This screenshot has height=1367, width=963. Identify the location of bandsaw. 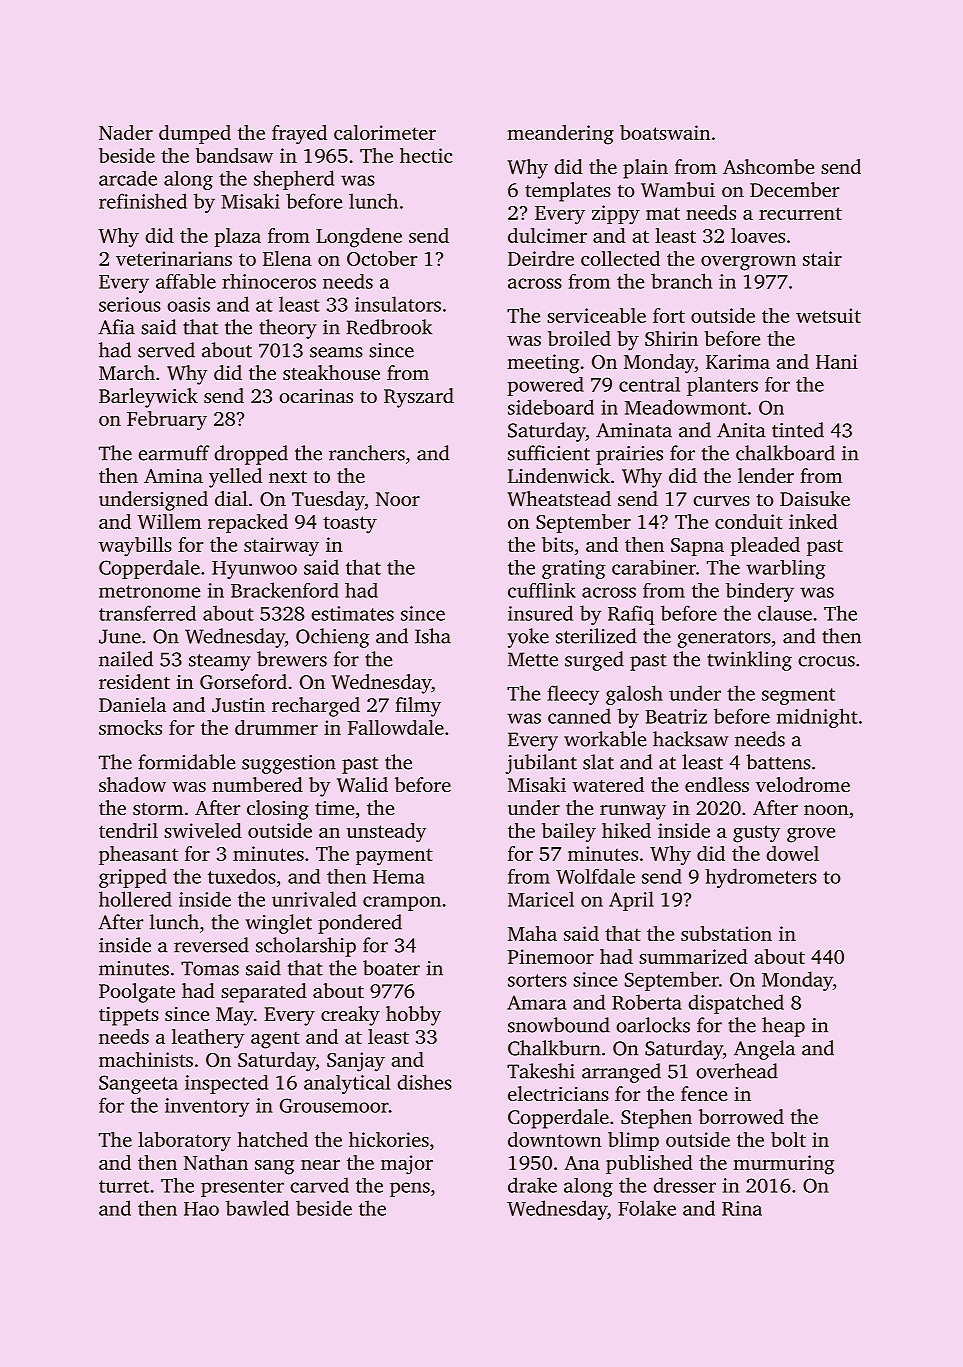
(234, 155).
